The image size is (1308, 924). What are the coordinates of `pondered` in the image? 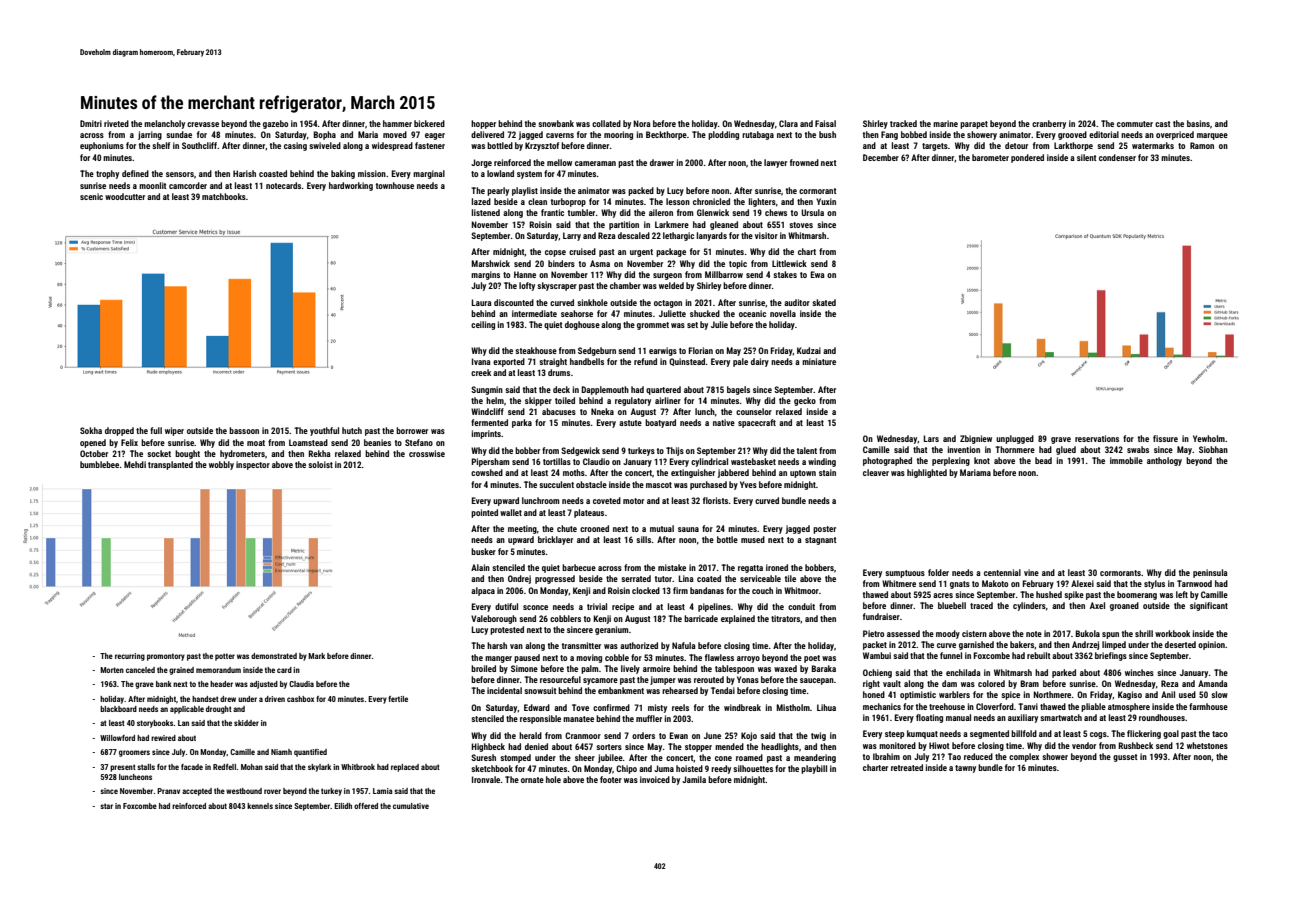 It's located at (1027, 158).
